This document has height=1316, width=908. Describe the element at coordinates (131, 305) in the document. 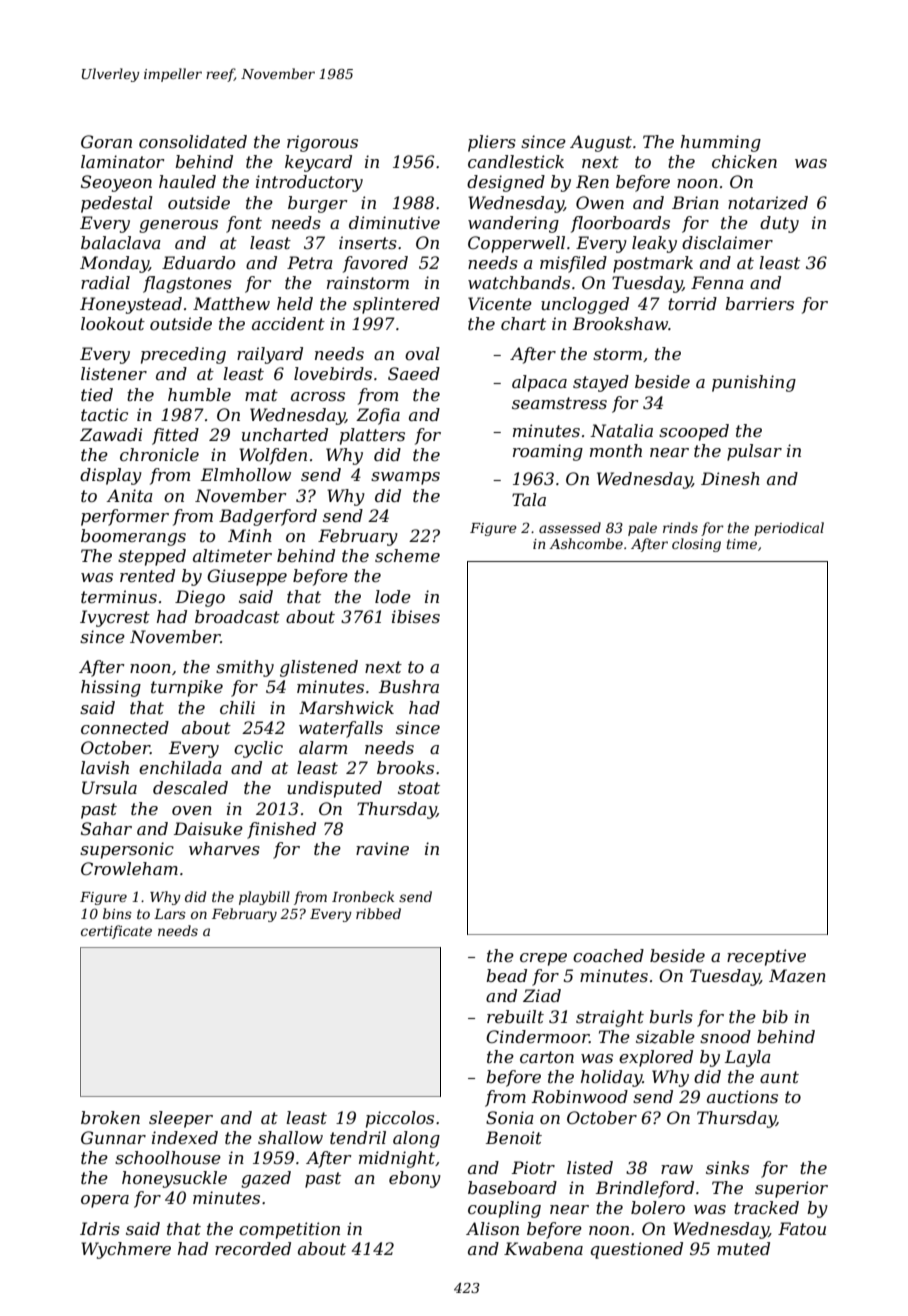

I see `Honeystead` at that location.
